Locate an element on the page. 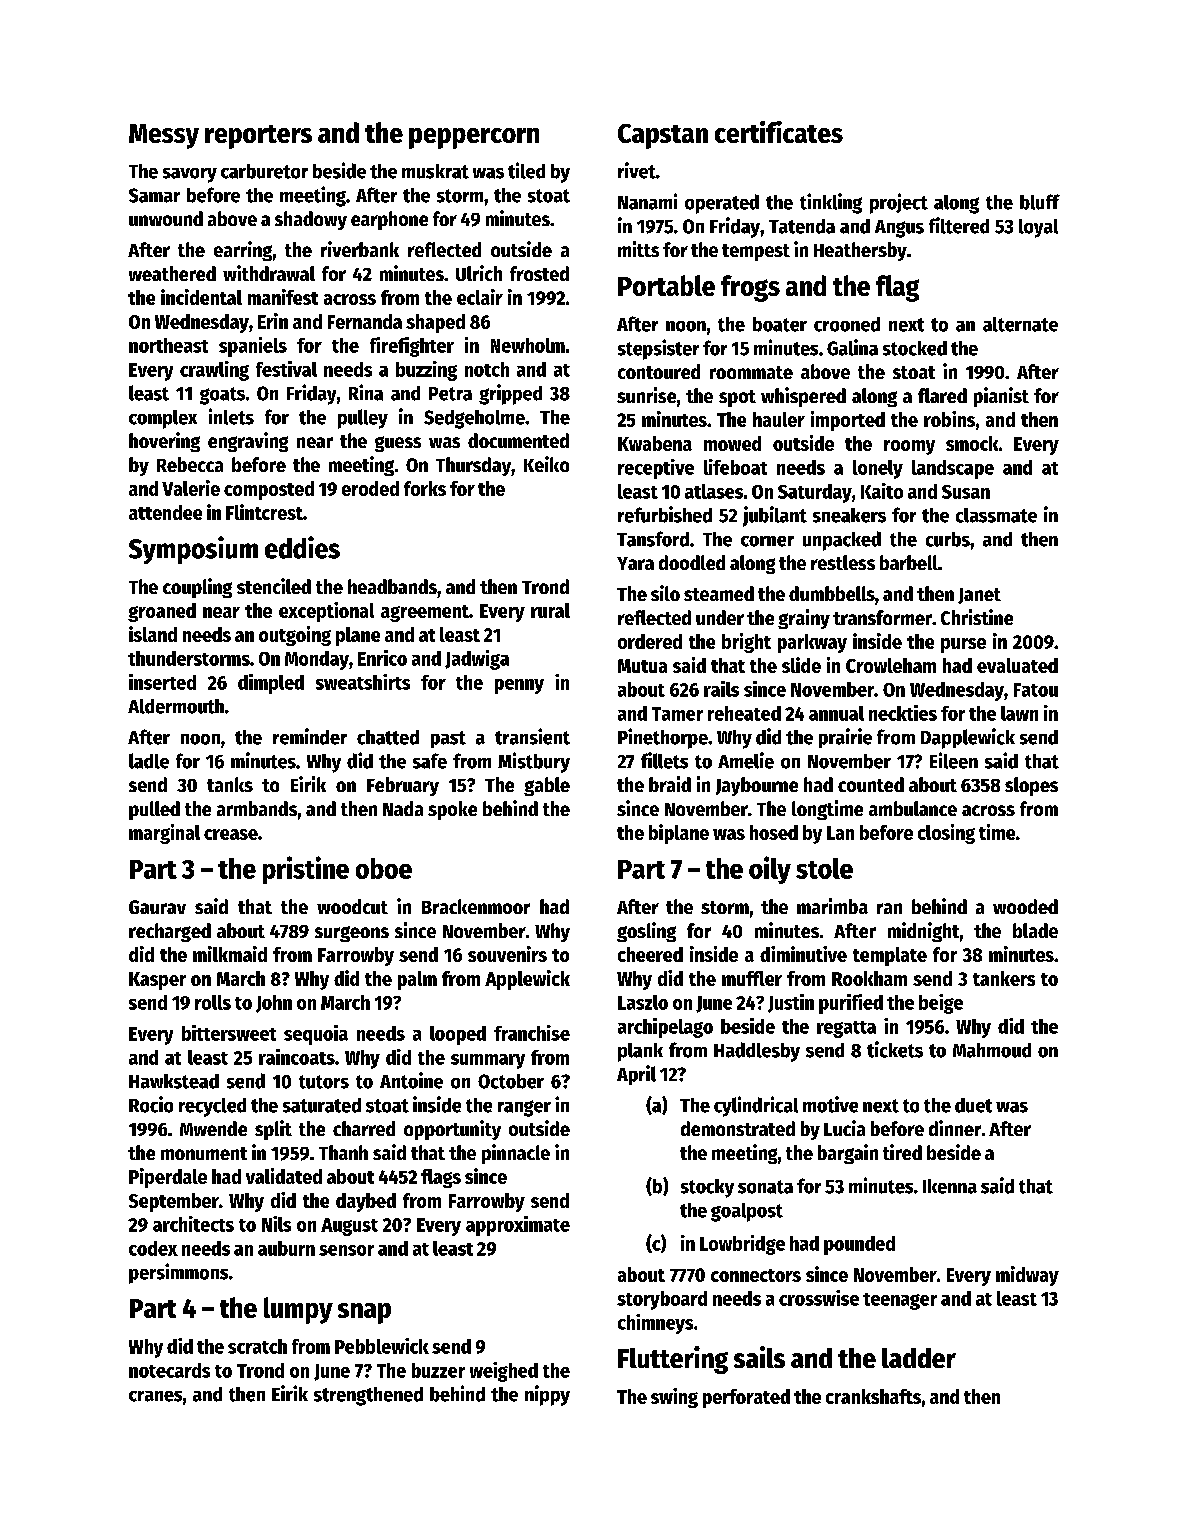  incidental is located at coordinates (201, 297).
